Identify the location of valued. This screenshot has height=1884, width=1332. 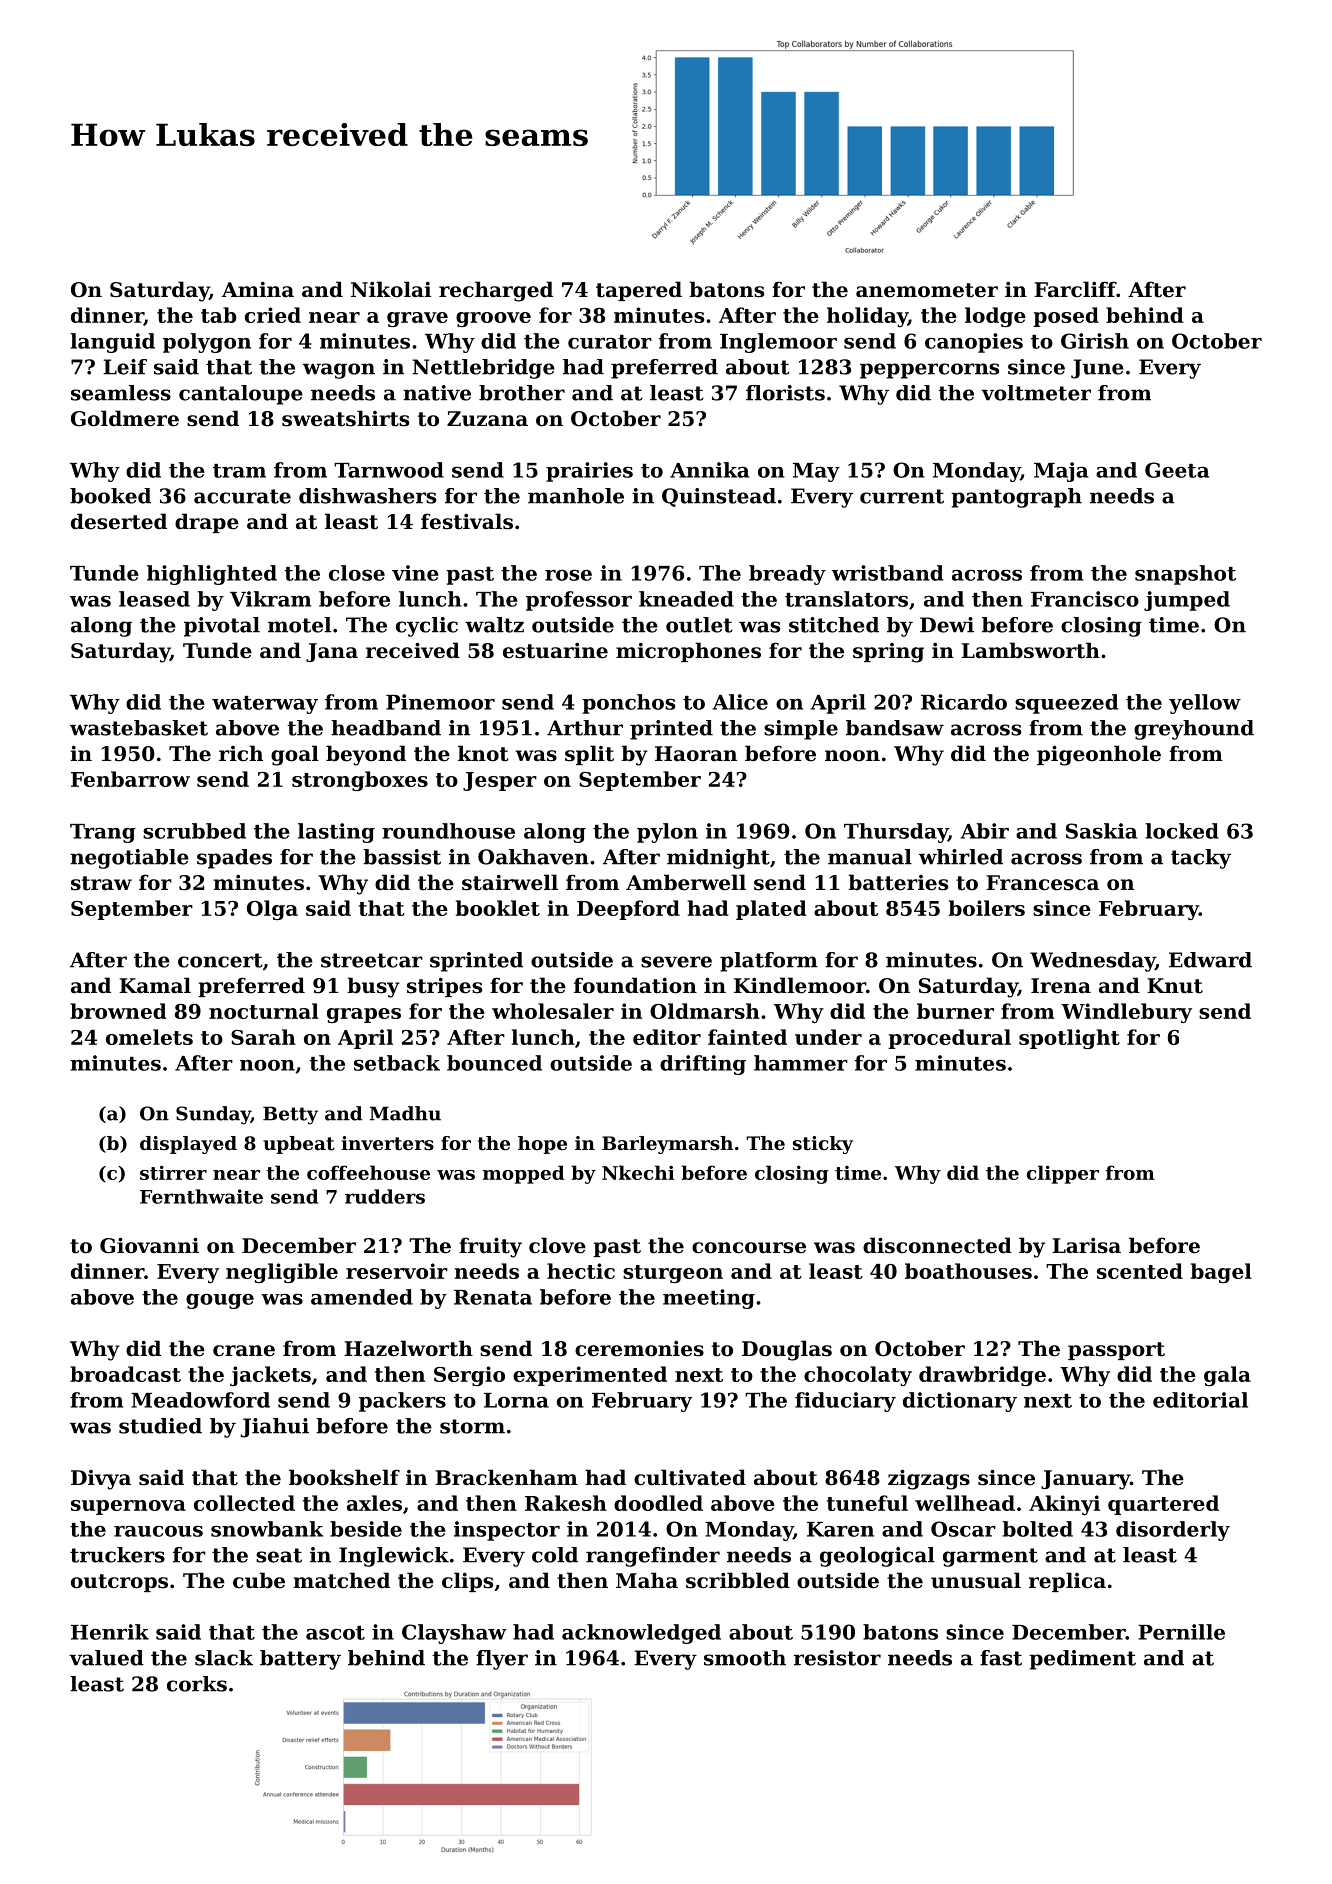
(106, 1658).
